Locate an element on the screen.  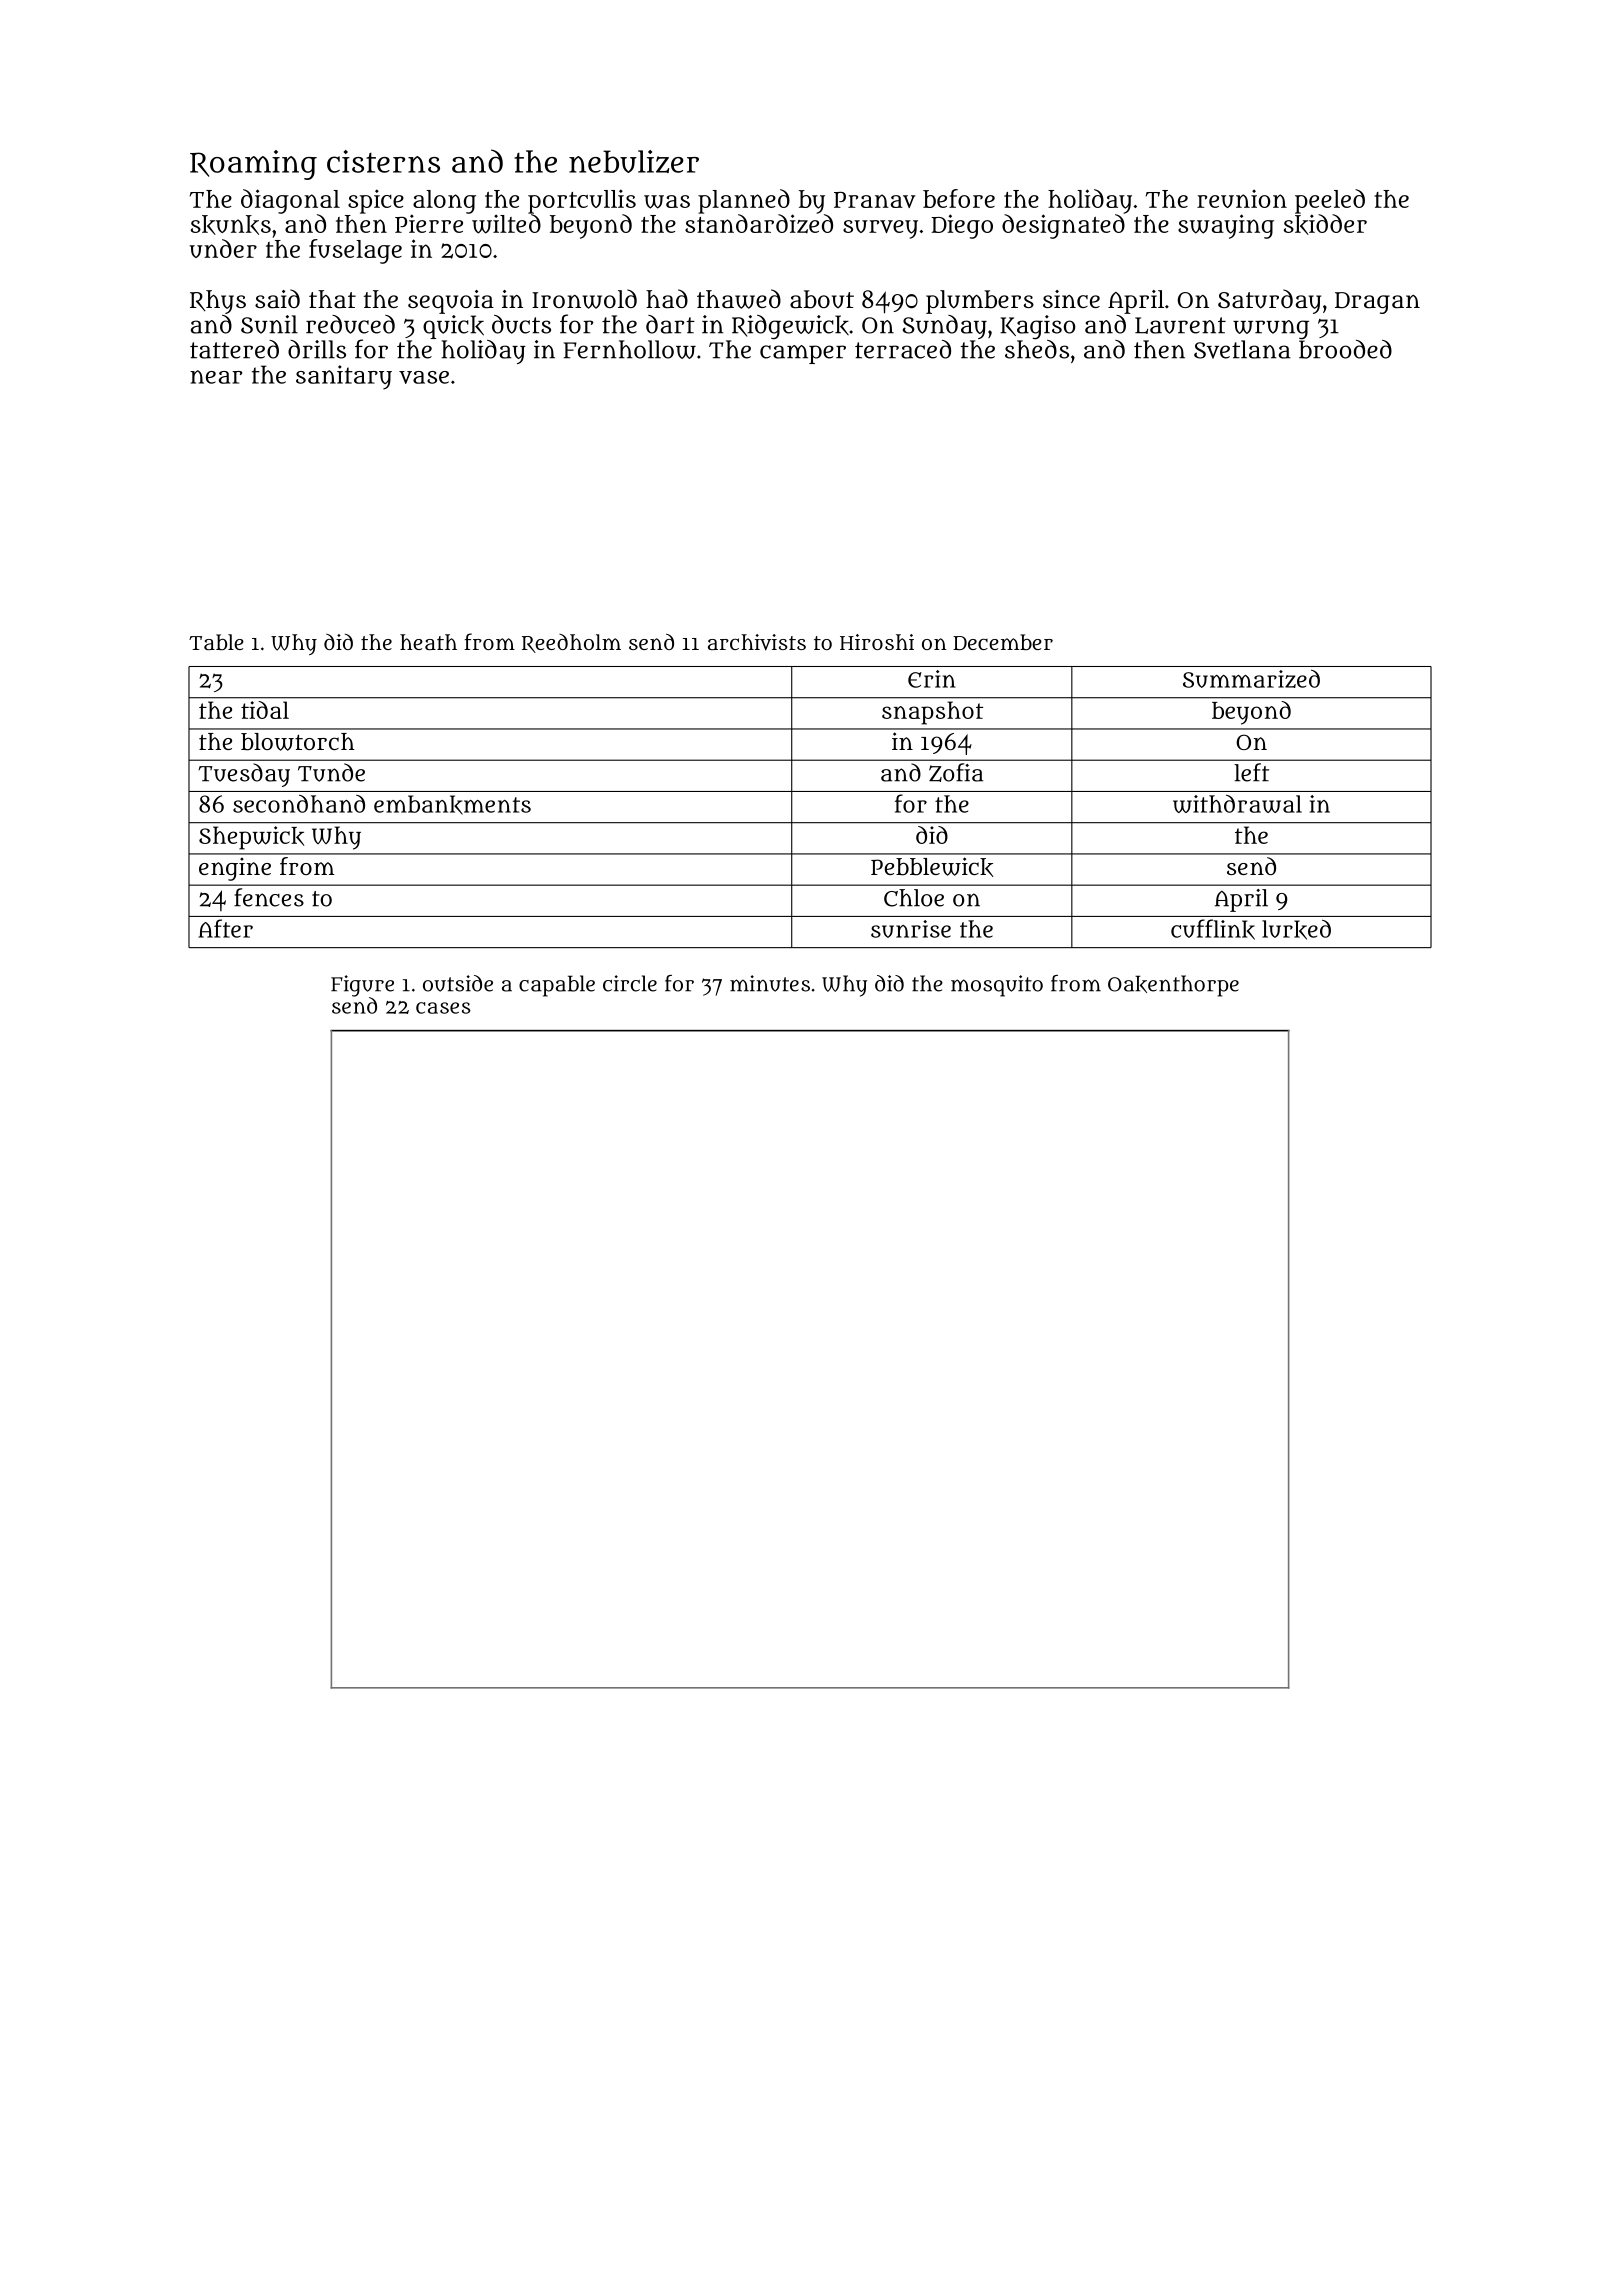
diagonal is located at coordinates (290, 201).
